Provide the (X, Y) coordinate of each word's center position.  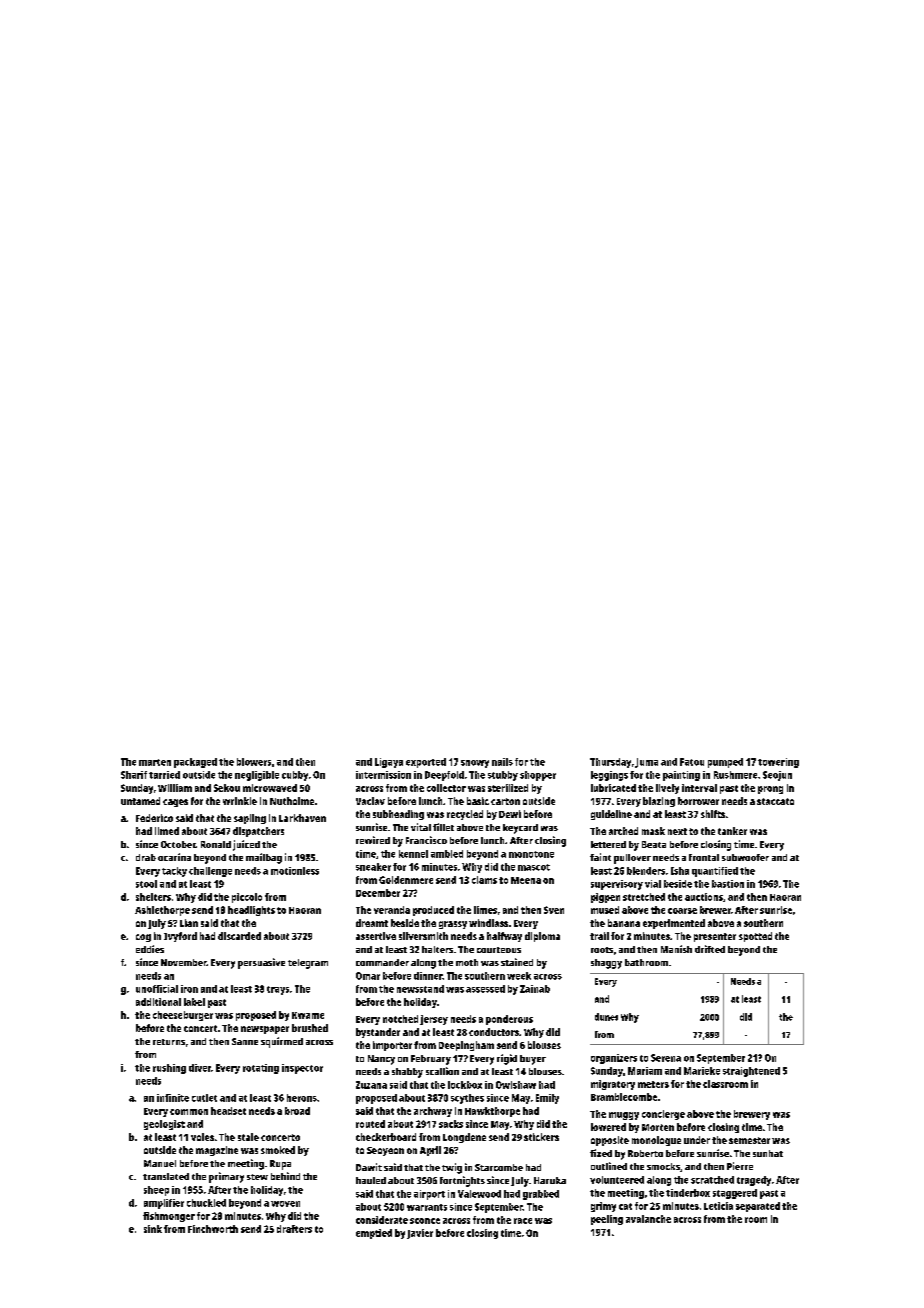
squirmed (282, 1042)
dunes (606, 1017)
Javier (420, 1234)
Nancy (381, 1060)
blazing (659, 802)
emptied (374, 1234)
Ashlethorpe (162, 911)
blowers (254, 762)
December (378, 893)
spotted (755, 937)
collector (446, 788)
